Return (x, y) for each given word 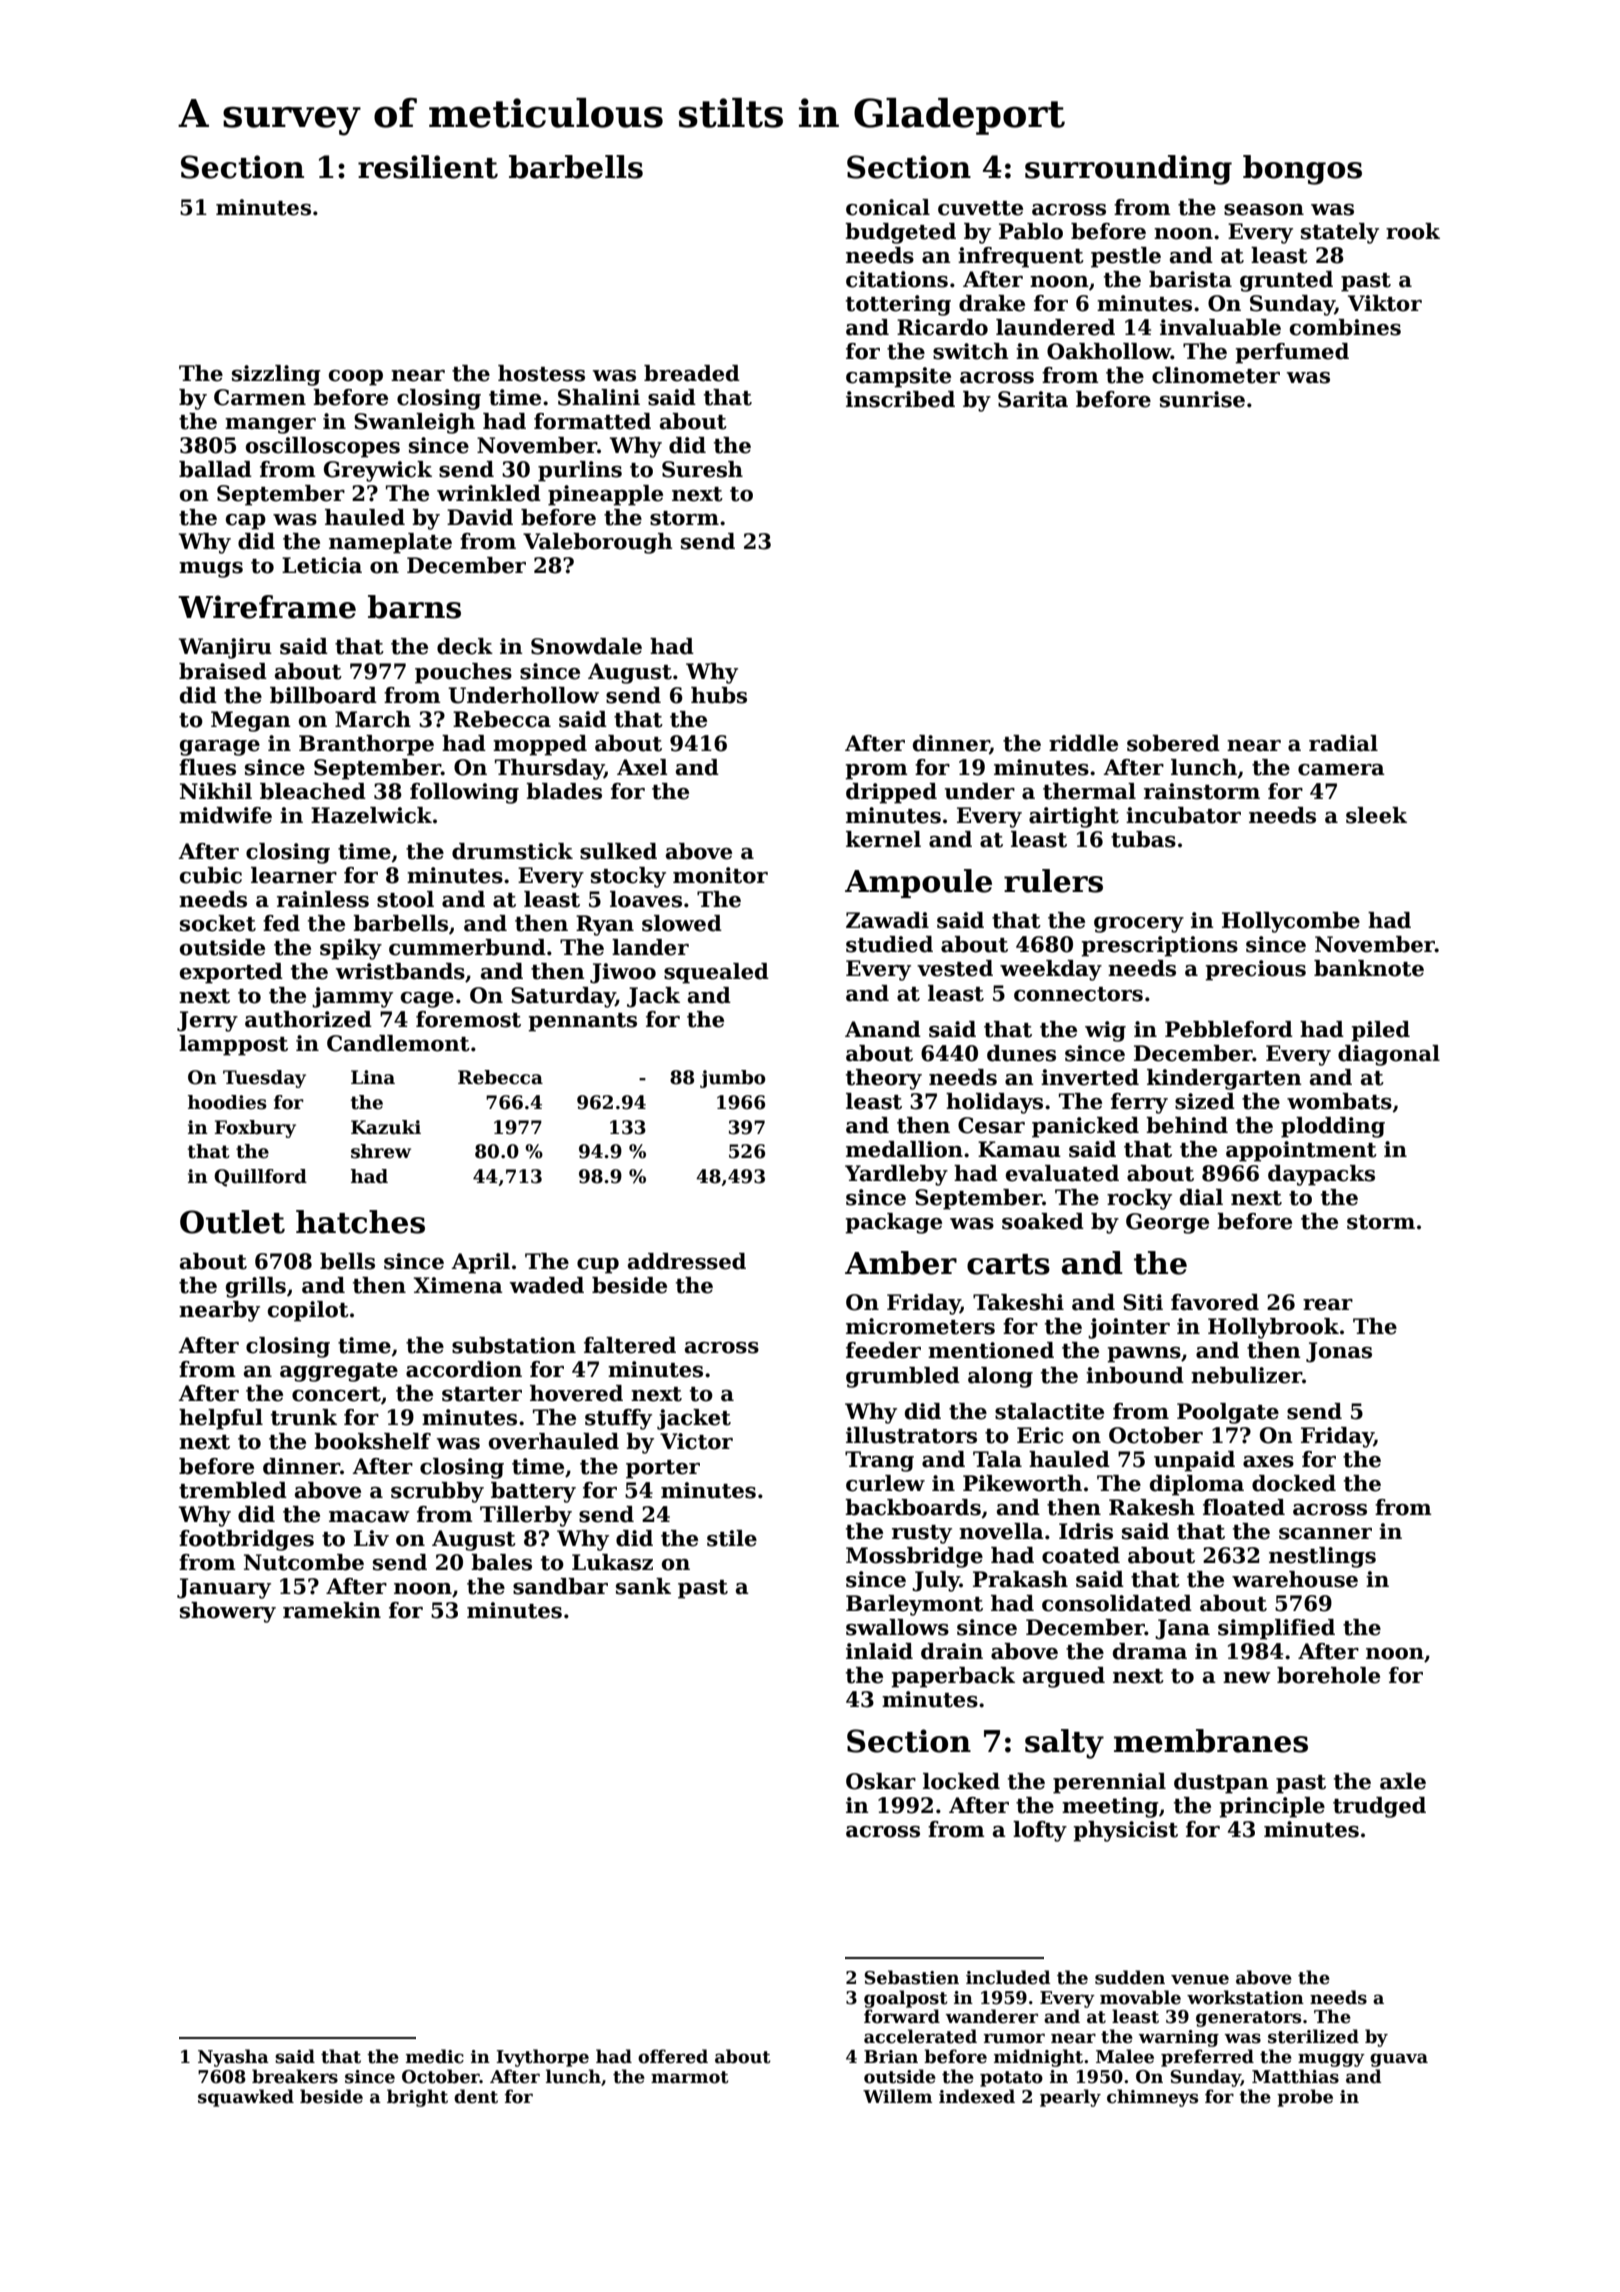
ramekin (332, 1610)
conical (888, 207)
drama (1150, 1651)
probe (1305, 2098)
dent (476, 2096)
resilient (428, 167)
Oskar (881, 1781)
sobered (1173, 743)
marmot (690, 2077)
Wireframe (267, 607)
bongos (1302, 170)
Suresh (702, 469)
